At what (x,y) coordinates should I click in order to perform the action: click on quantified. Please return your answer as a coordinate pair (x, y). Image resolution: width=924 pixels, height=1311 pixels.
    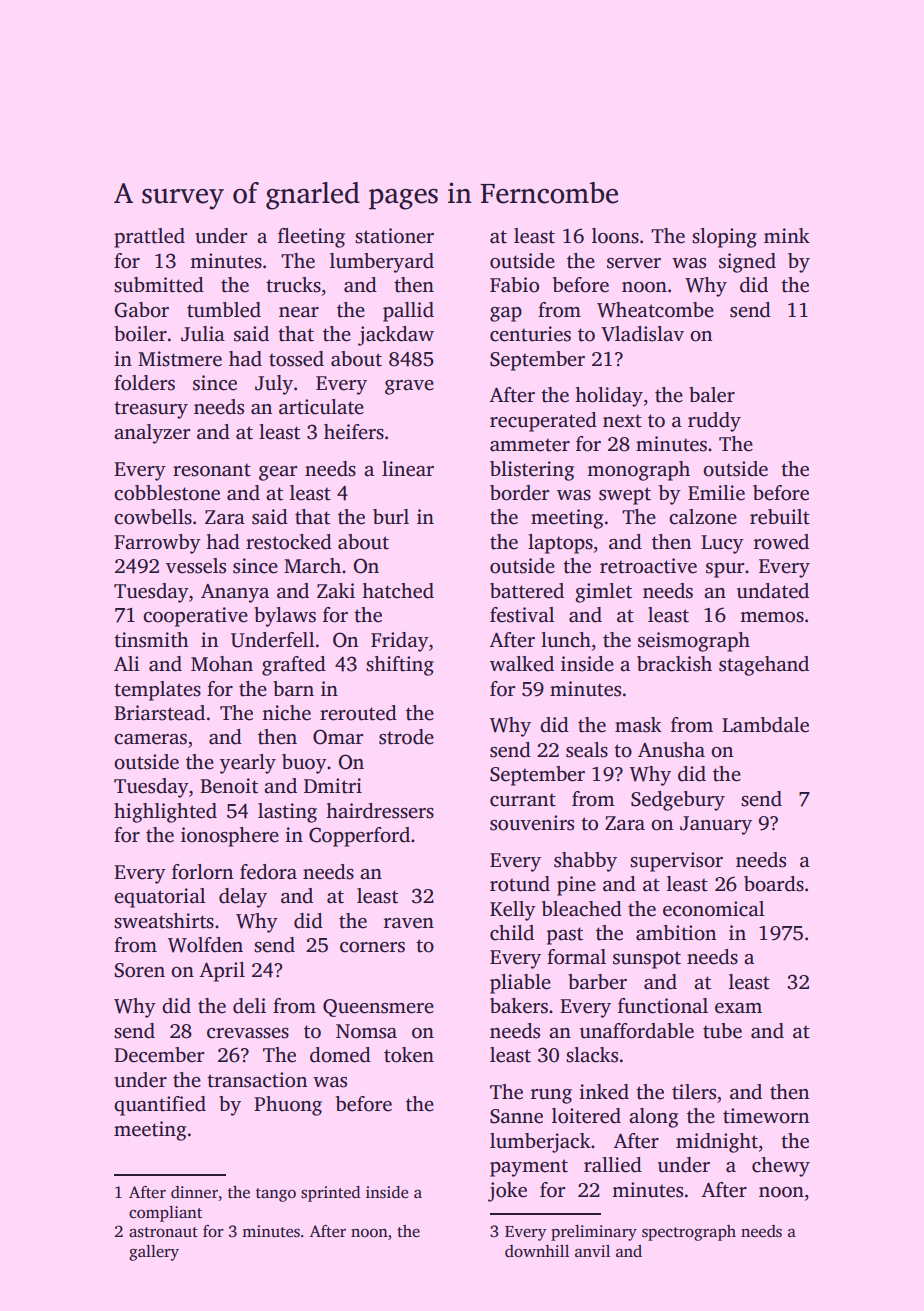
    Looking at the image, I should click on (160, 1106).
